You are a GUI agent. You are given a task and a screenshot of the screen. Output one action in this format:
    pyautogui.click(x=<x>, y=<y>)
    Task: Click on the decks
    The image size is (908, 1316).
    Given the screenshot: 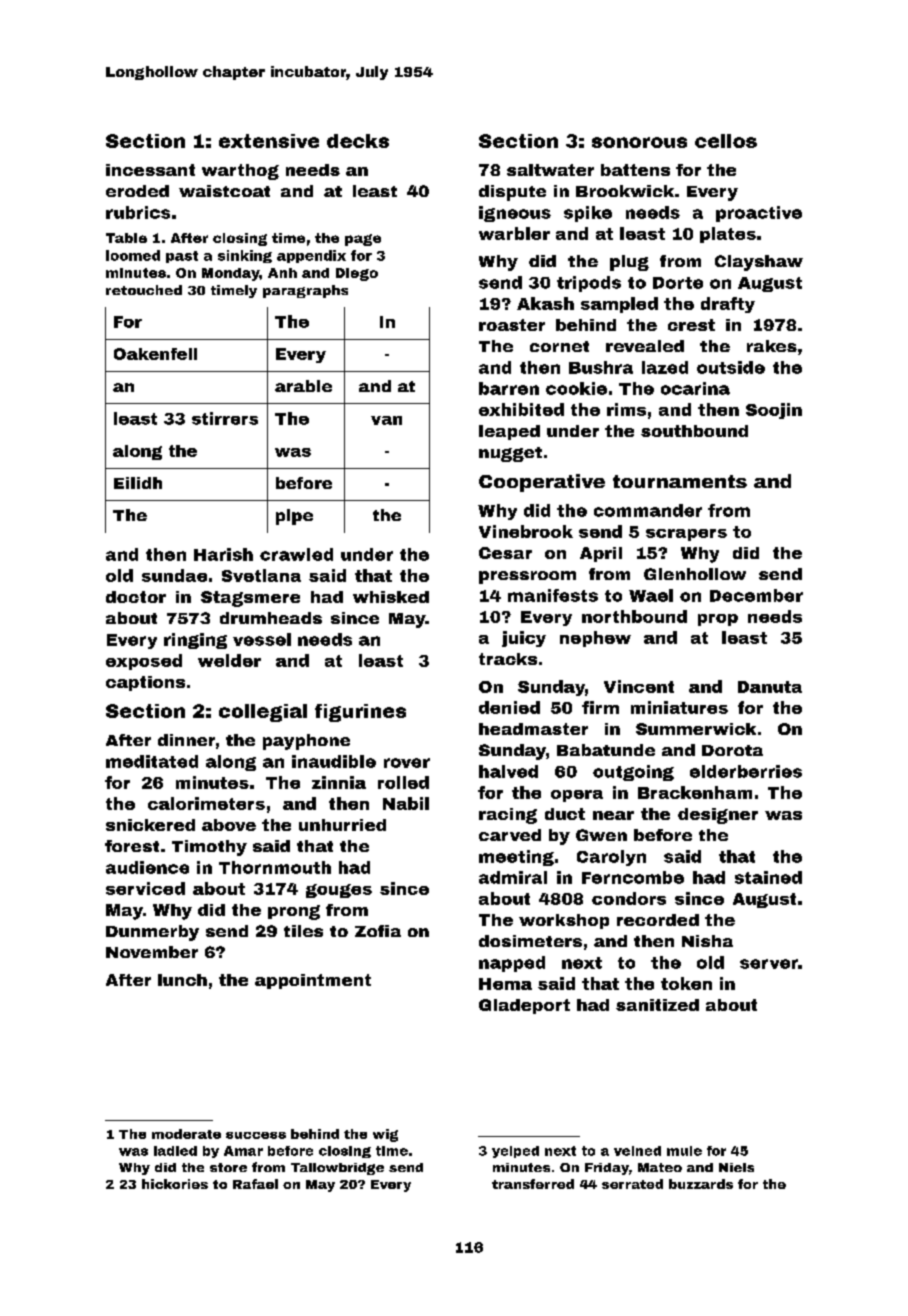 What is the action you would take?
    pyautogui.click(x=358, y=141)
